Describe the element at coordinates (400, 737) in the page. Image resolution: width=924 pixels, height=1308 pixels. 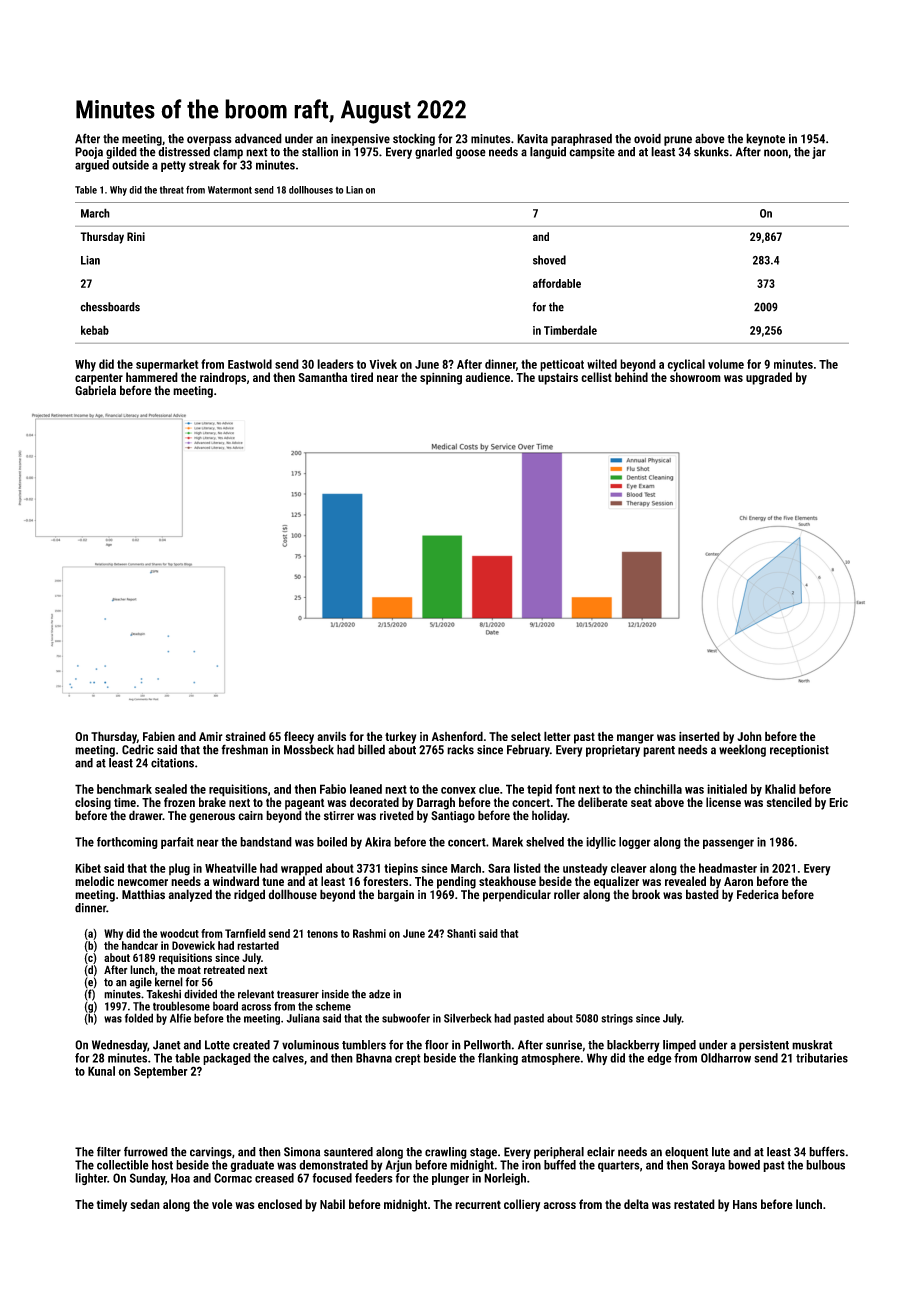
I see `turkey` at that location.
